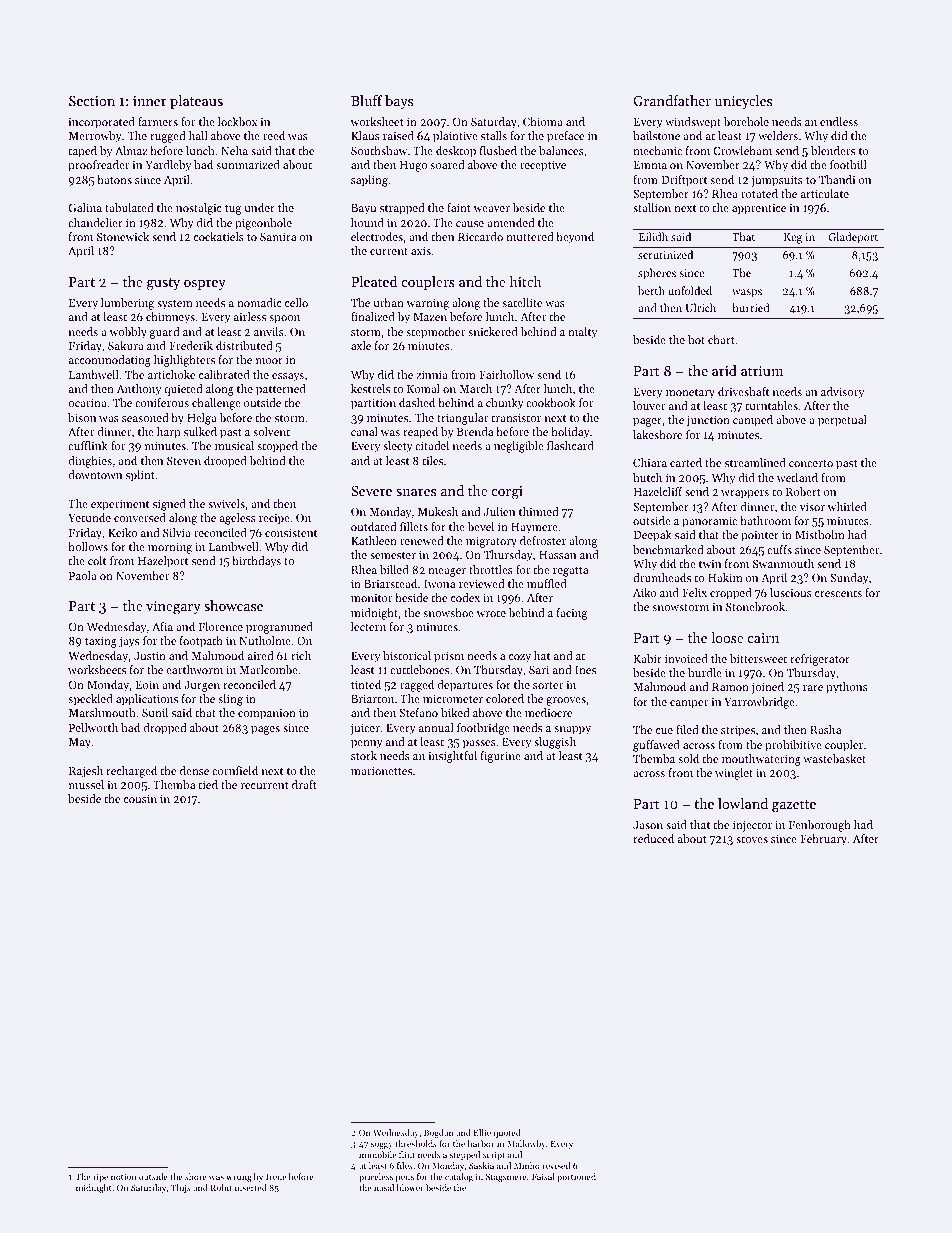  Describe the element at coordinates (421, 251) in the document. I see `axis` at that location.
